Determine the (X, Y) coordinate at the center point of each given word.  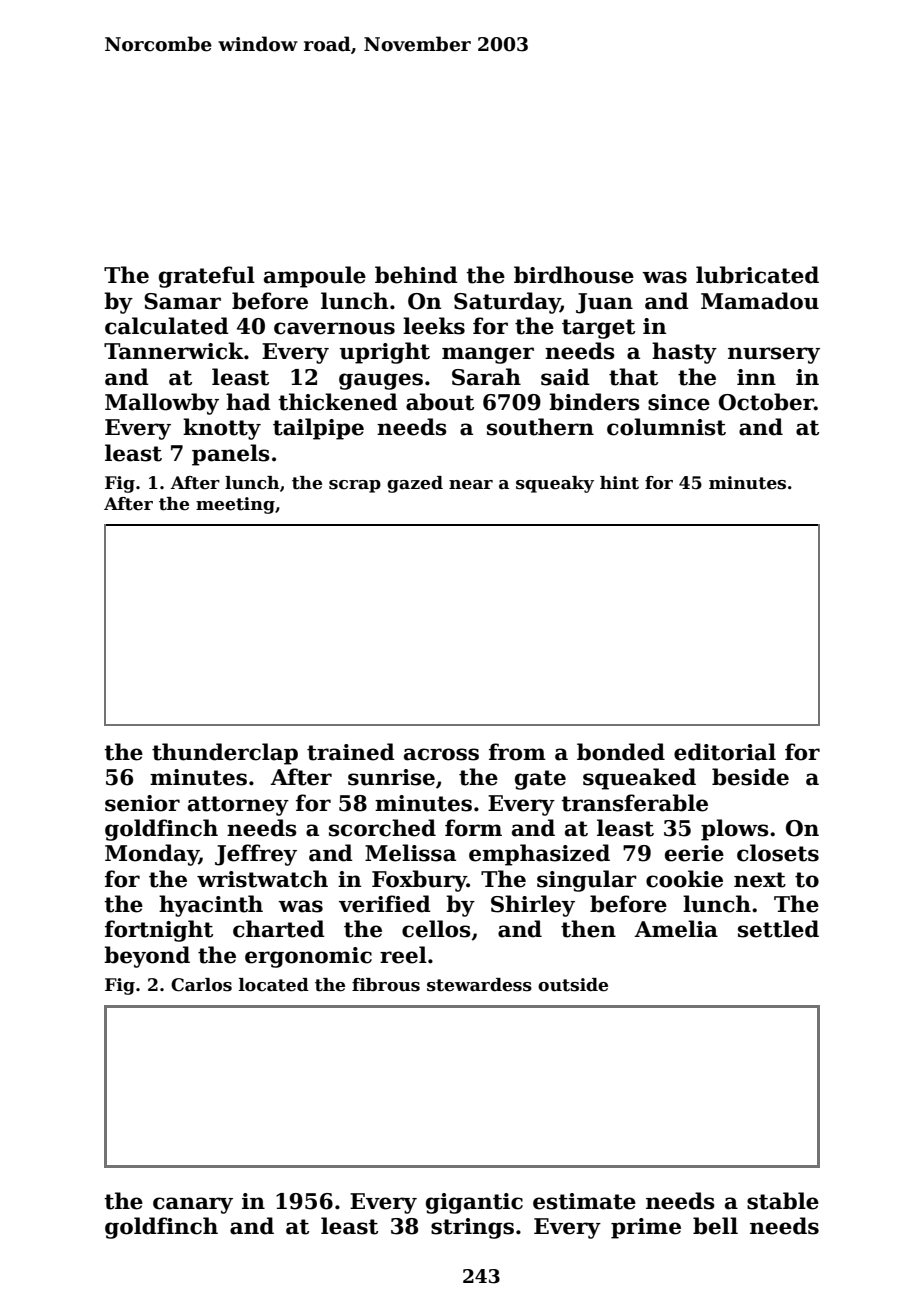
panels (231, 455)
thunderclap (225, 754)
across (441, 754)
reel (403, 955)
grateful (207, 277)
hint (619, 483)
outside (573, 985)
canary (193, 1205)
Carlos (201, 985)
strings (472, 1228)
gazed (415, 484)
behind (416, 275)
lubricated (757, 275)
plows (735, 830)
